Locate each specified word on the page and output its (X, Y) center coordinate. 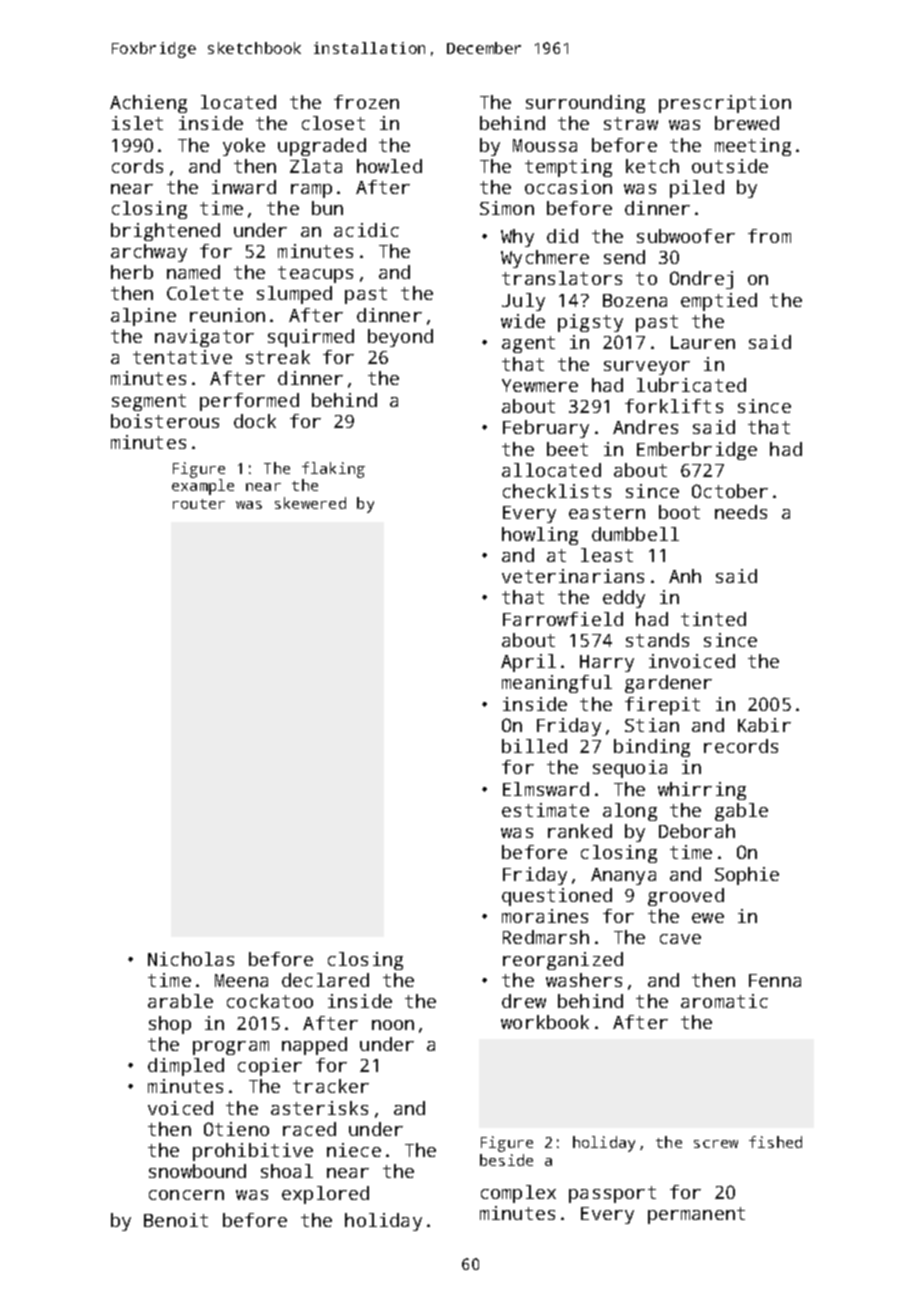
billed (534, 746)
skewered (310, 503)
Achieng (148, 104)
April (528, 663)
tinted (713, 619)
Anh (685, 576)
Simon (507, 208)
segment (149, 402)
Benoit (176, 1220)
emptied (719, 302)
